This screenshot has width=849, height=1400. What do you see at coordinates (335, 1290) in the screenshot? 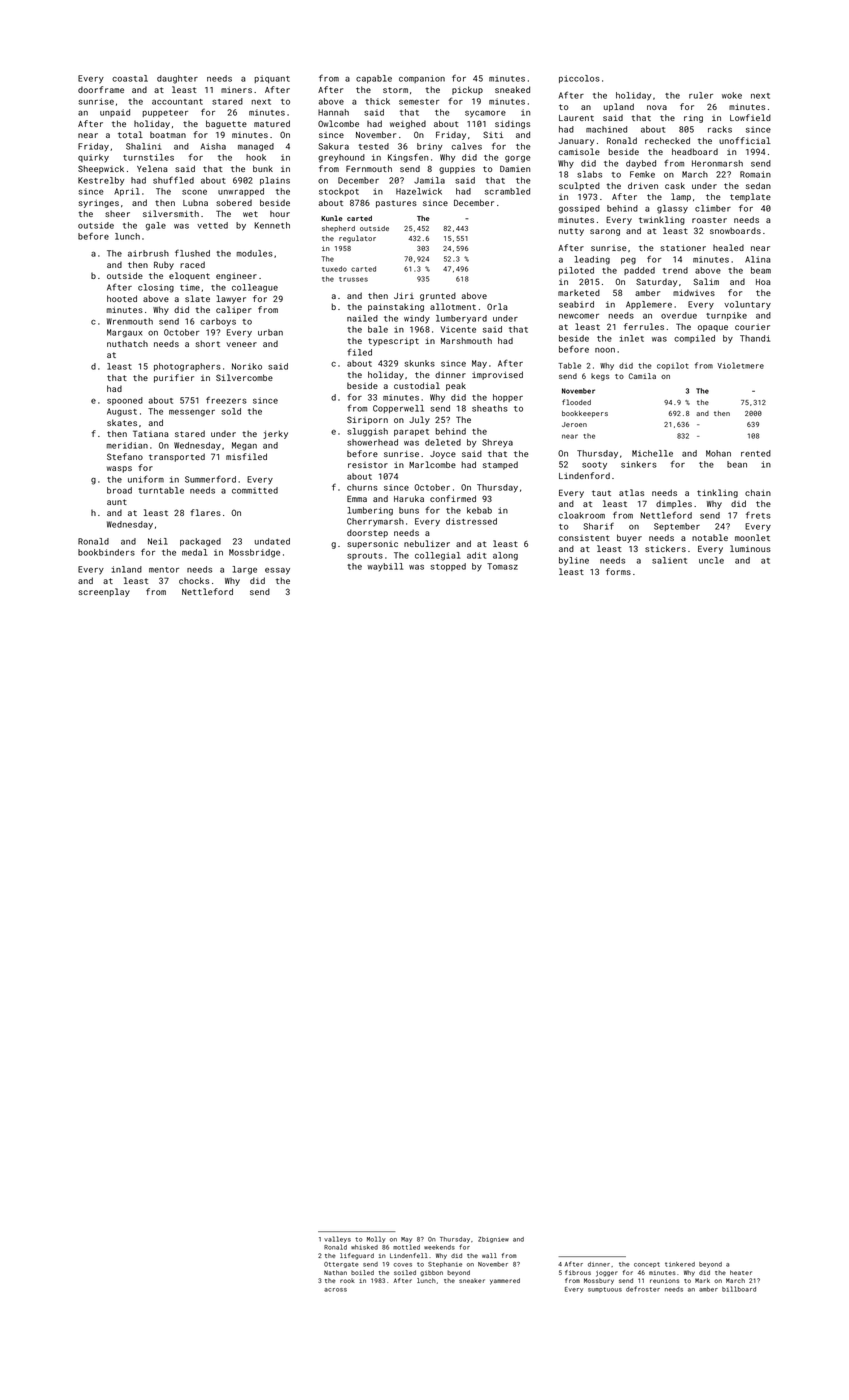
I see `across` at bounding box center [335, 1290].
